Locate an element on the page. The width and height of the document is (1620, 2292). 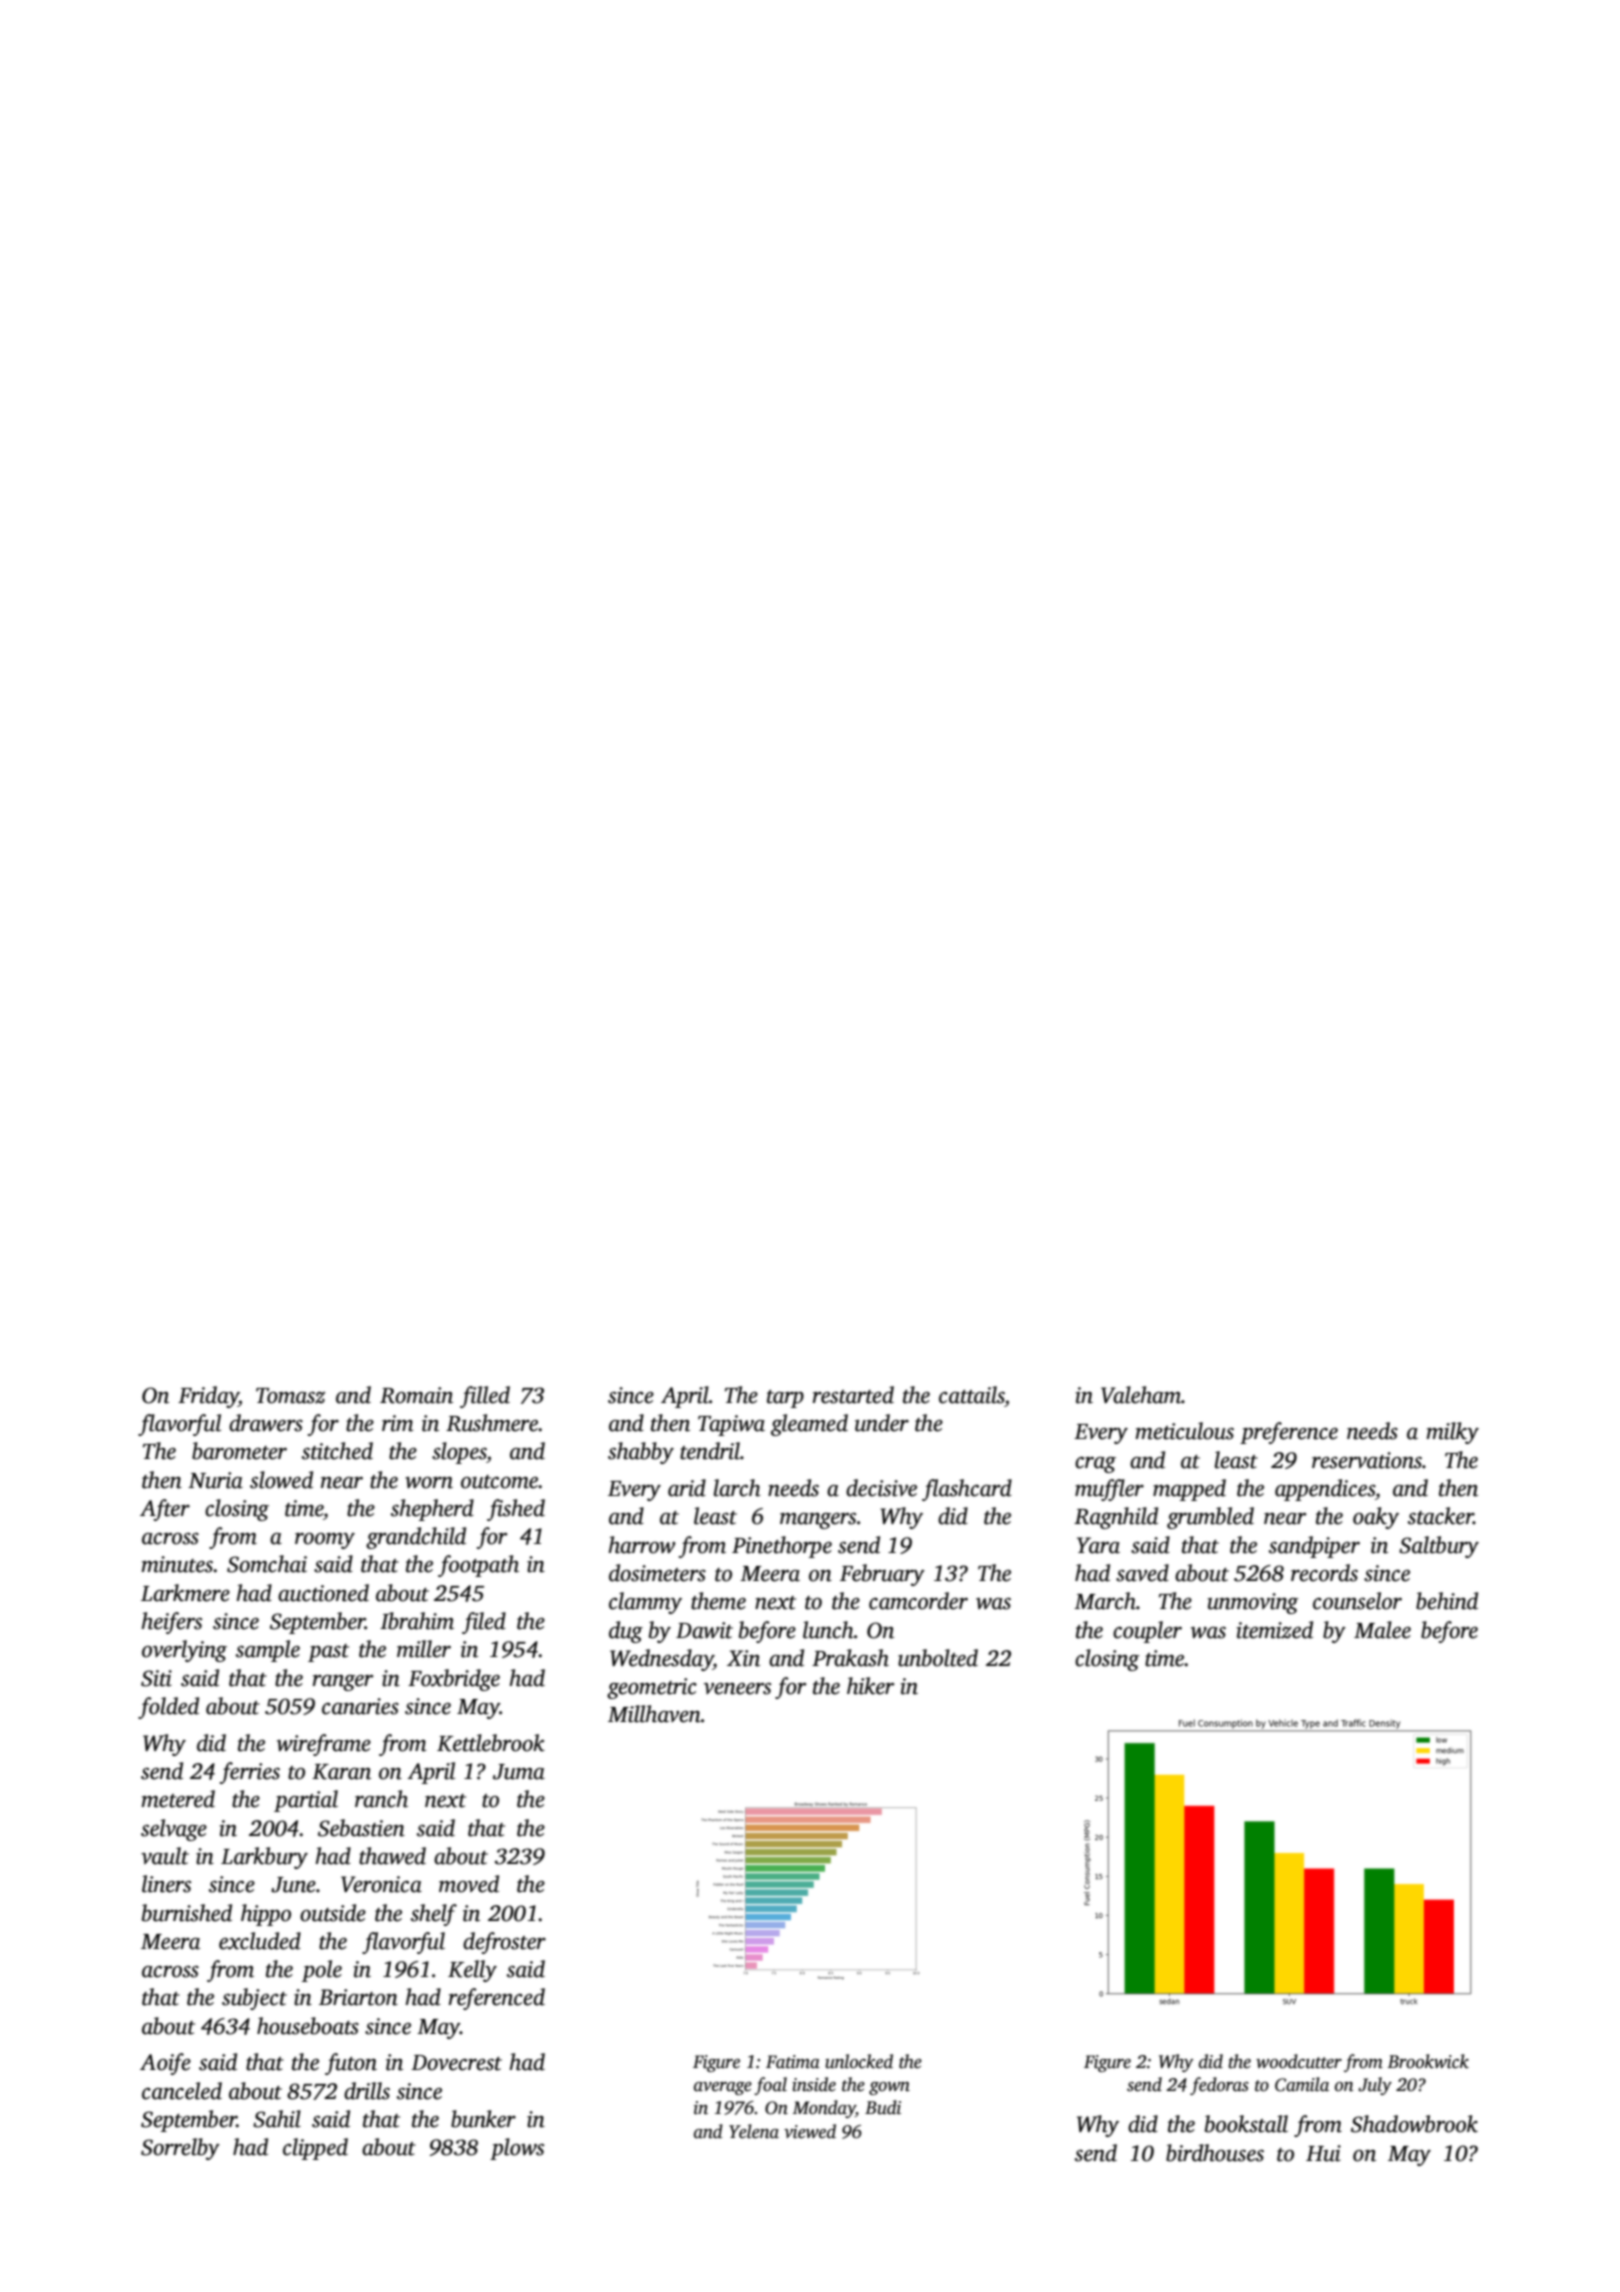
Yelena is located at coordinates (754, 2131).
